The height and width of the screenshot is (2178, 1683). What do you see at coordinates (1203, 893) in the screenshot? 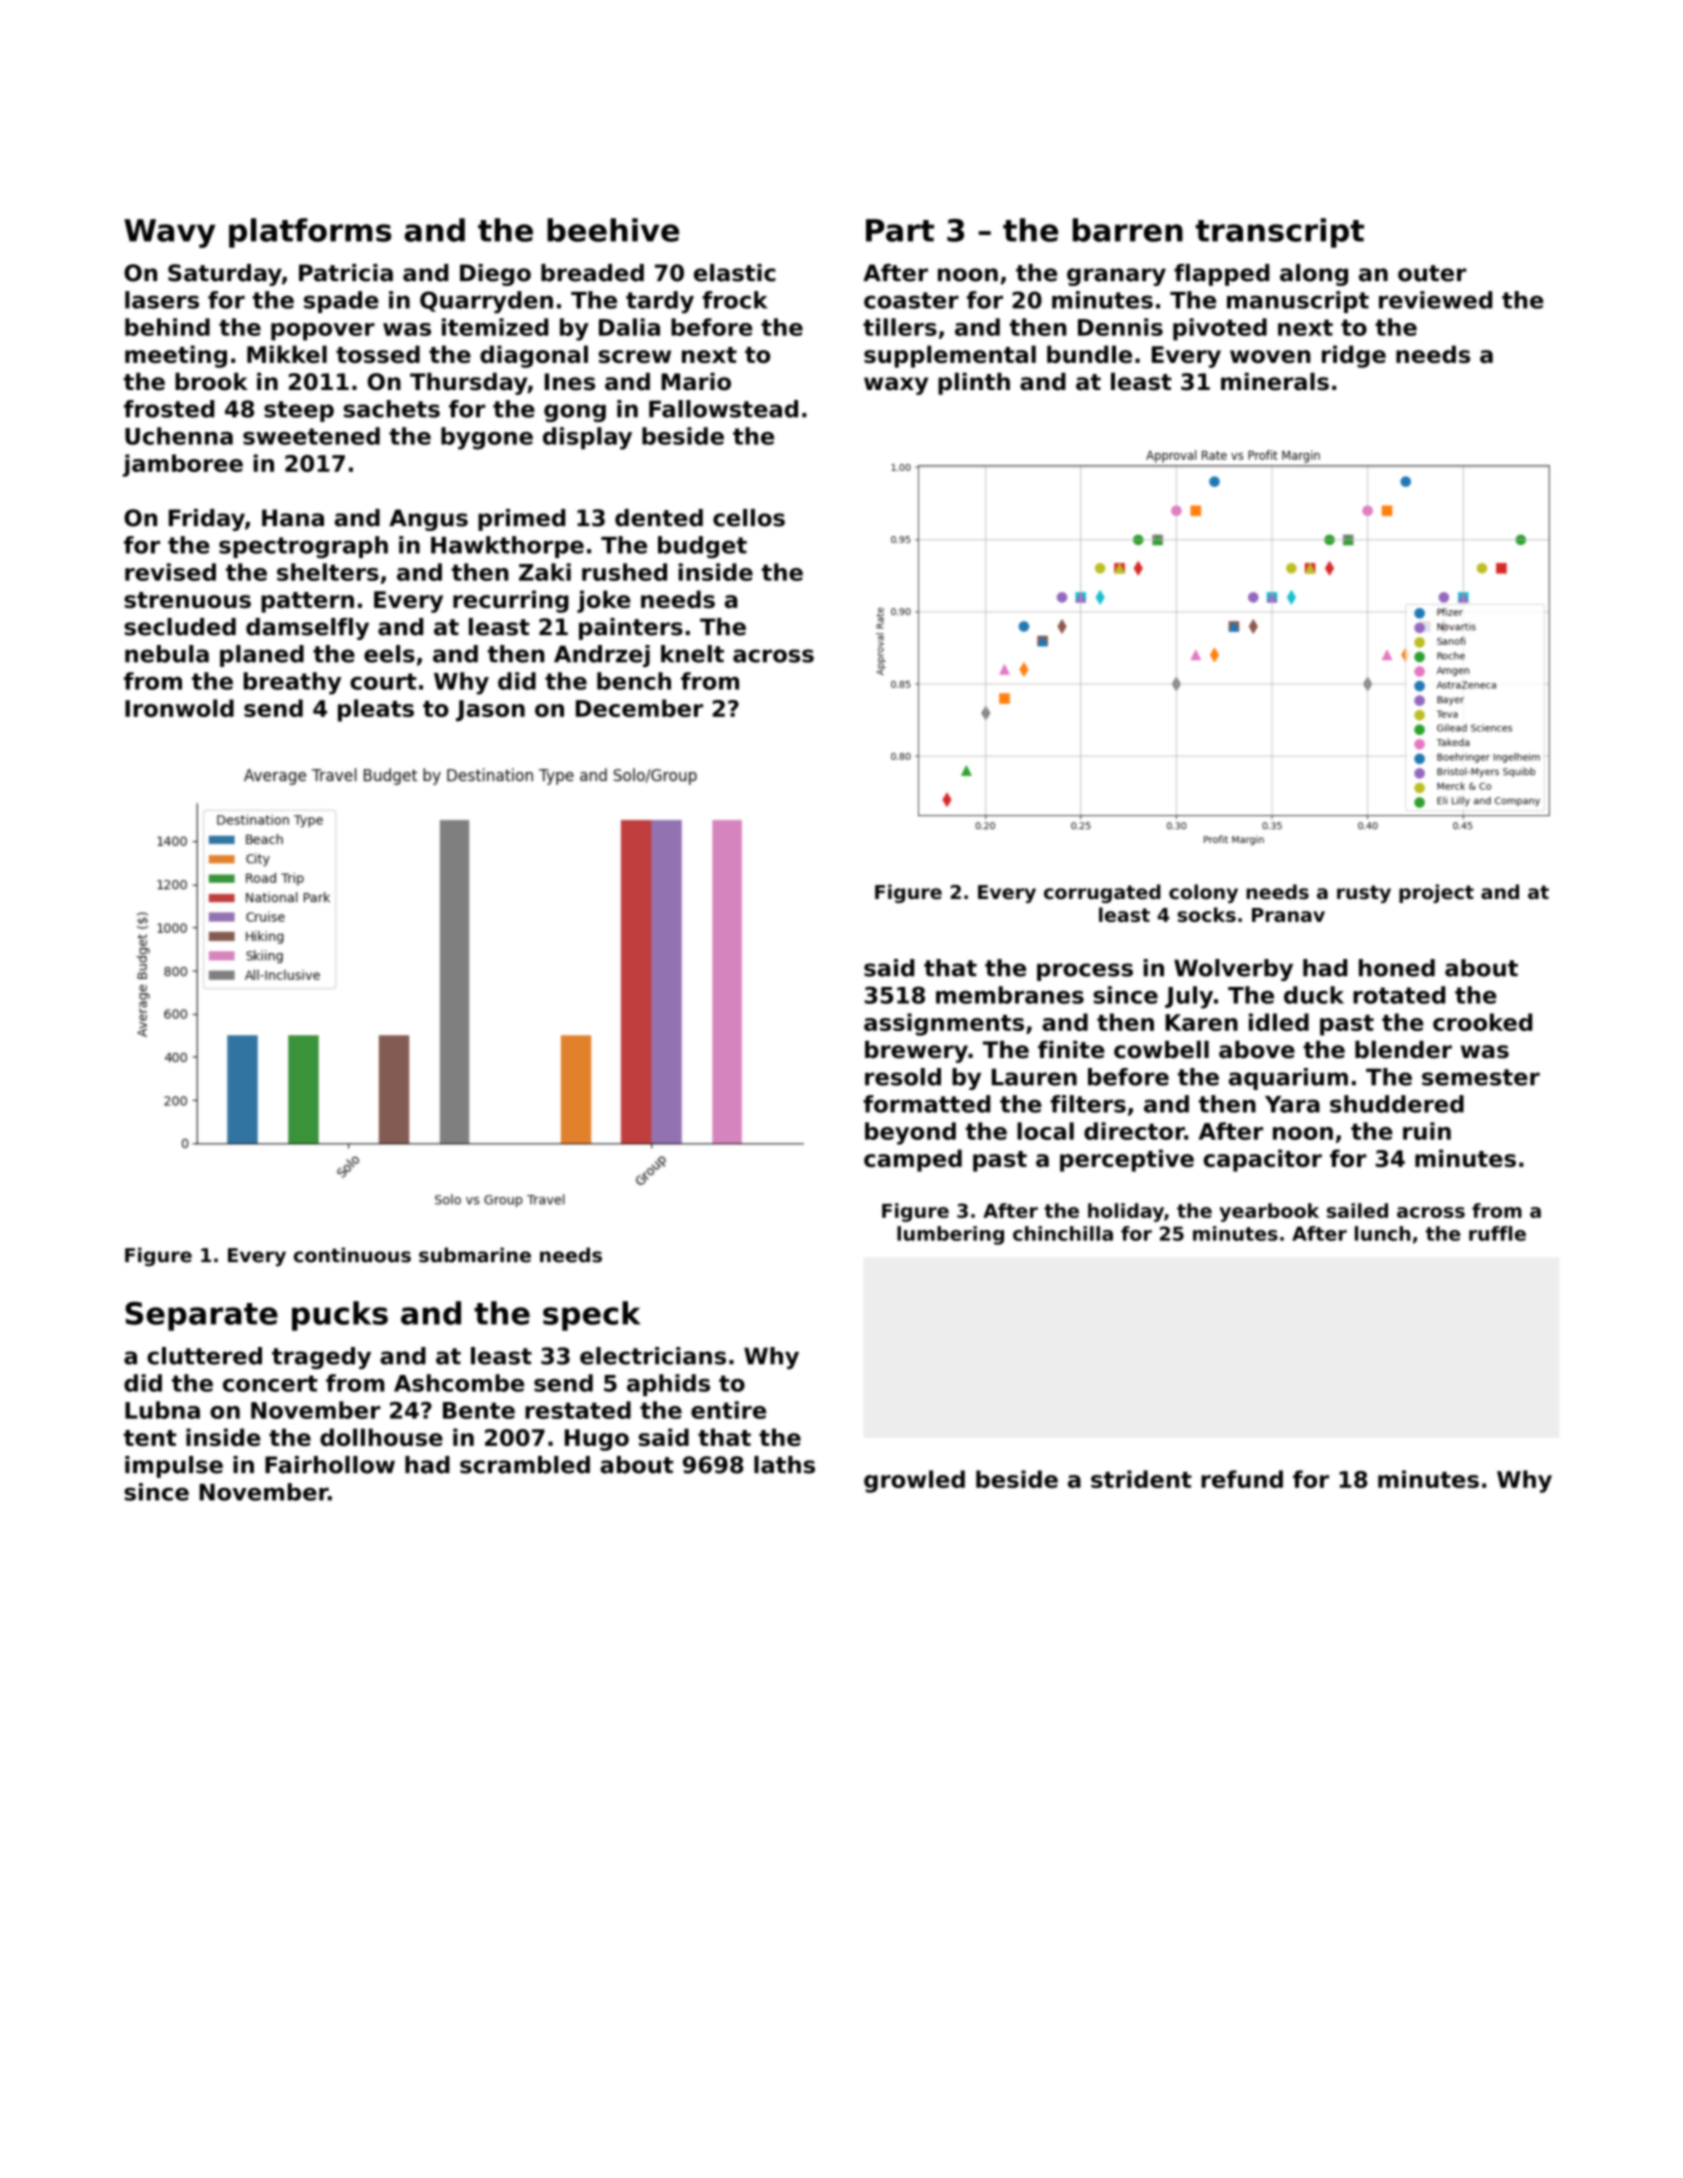
I see `colony` at bounding box center [1203, 893].
